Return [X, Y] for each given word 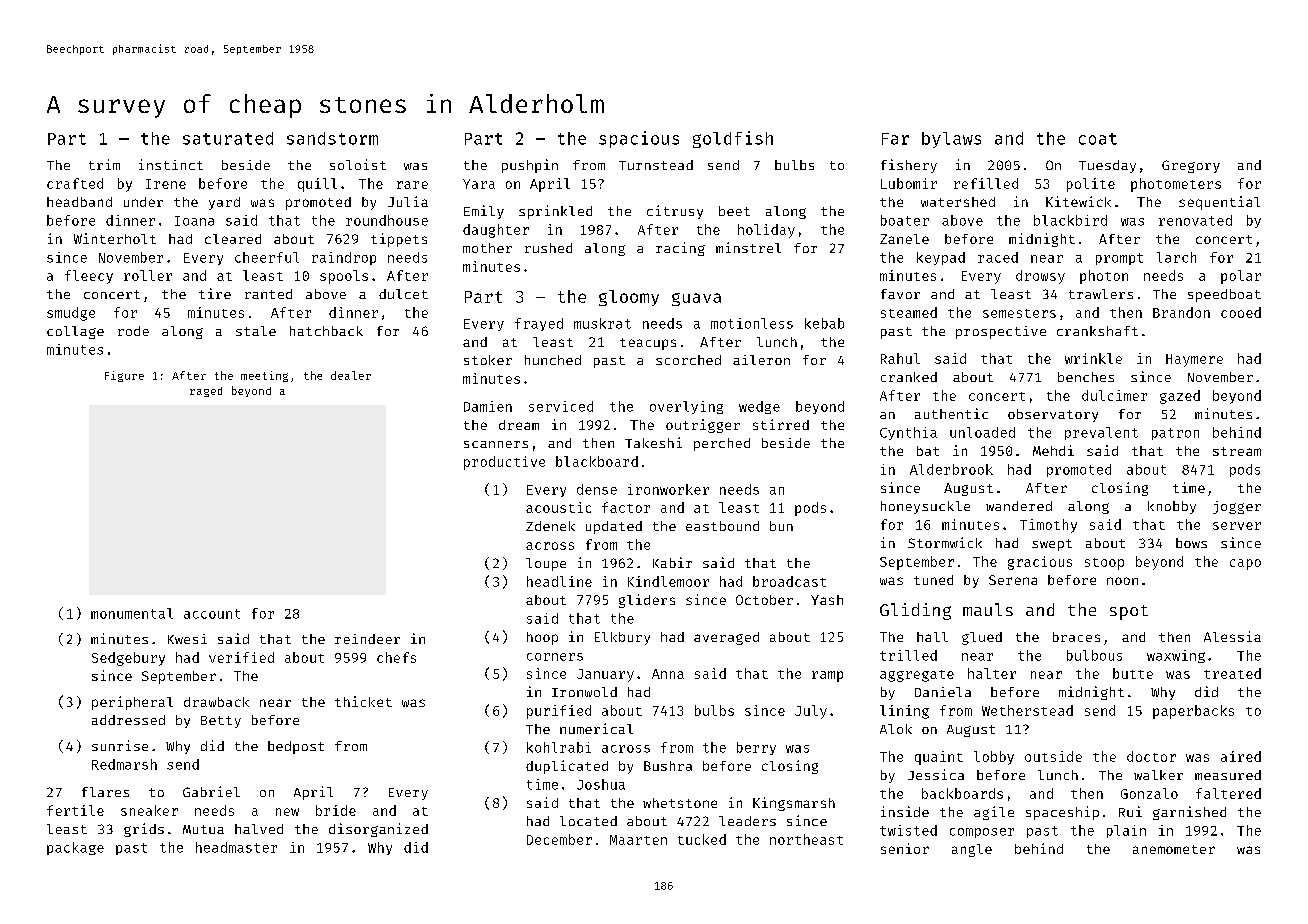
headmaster [236, 847]
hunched [553, 360]
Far [895, 139]
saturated [228, 138]
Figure [124, 376]
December [559, 839]
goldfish [733, 139]
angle [972, 850]
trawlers [1101, 294]
